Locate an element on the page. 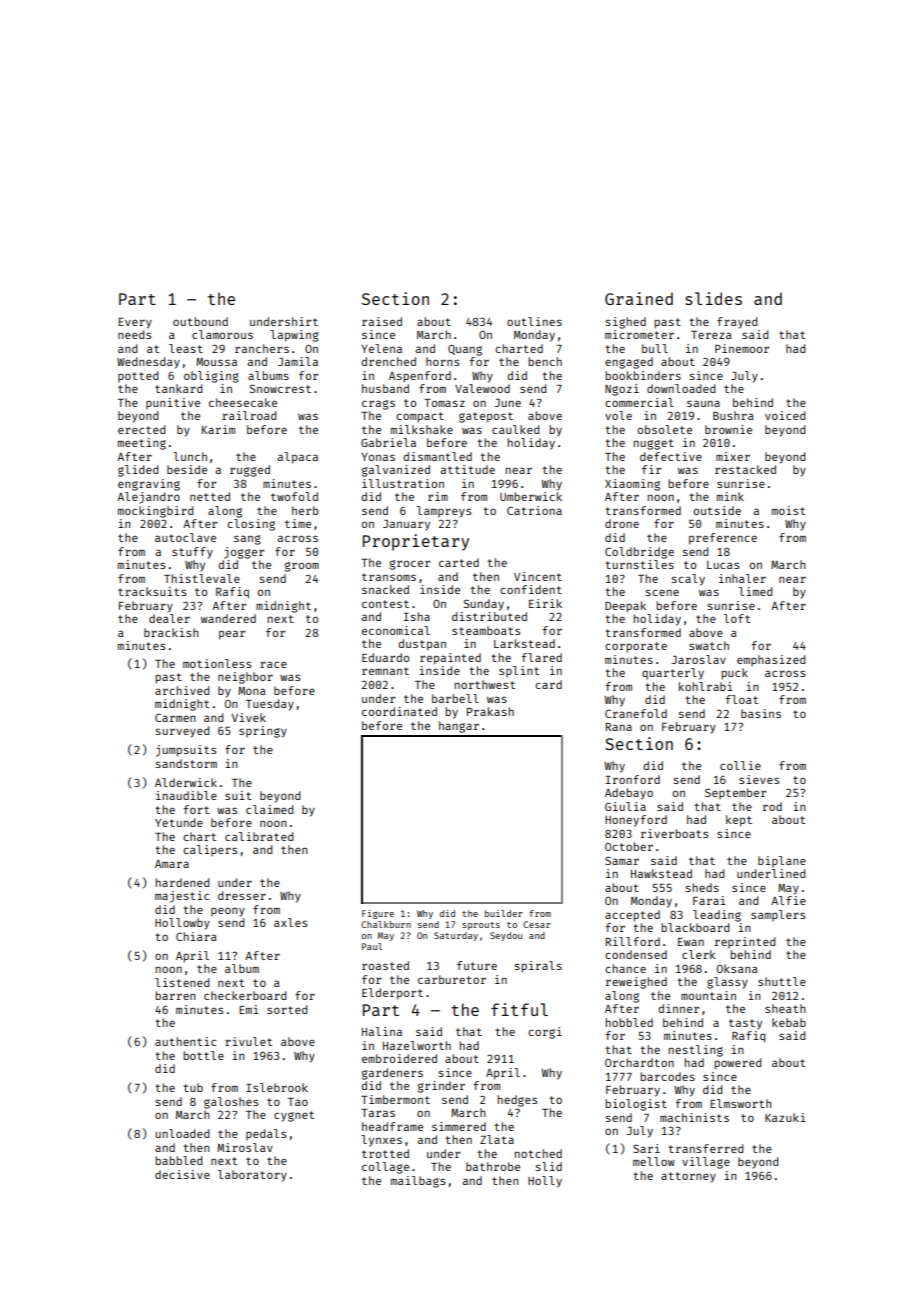 This image has height=1308, width=924. Giulia is located at coordinates (625, 806).
